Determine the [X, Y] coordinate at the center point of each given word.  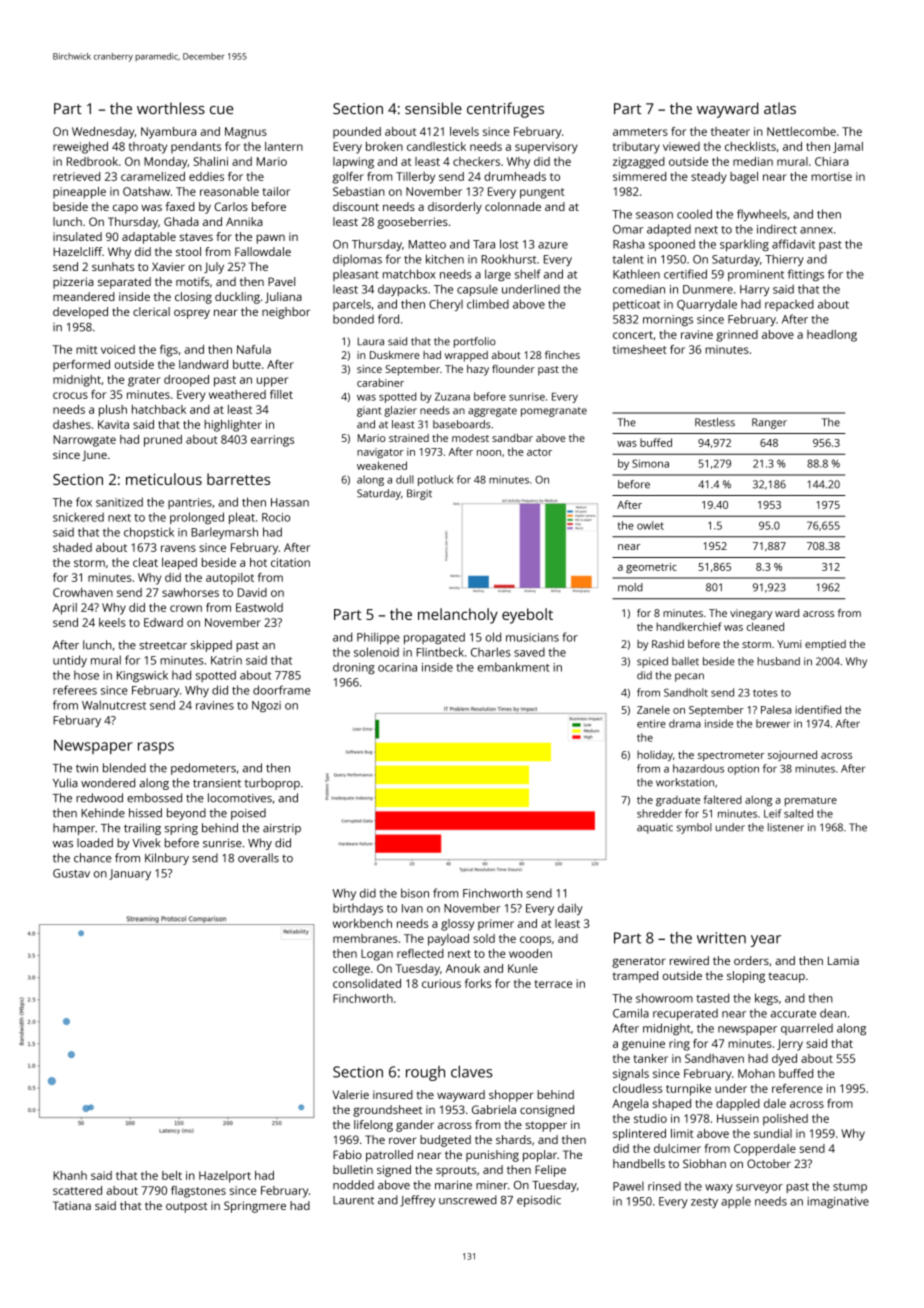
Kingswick [142, 676]
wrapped [466, 356]
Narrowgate [84, 441]
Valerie [351, 1094]
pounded [357, 132]
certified [685, 274]
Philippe [378, 638]
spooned [672, 245]
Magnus [246, 133]
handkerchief [689, 626]
